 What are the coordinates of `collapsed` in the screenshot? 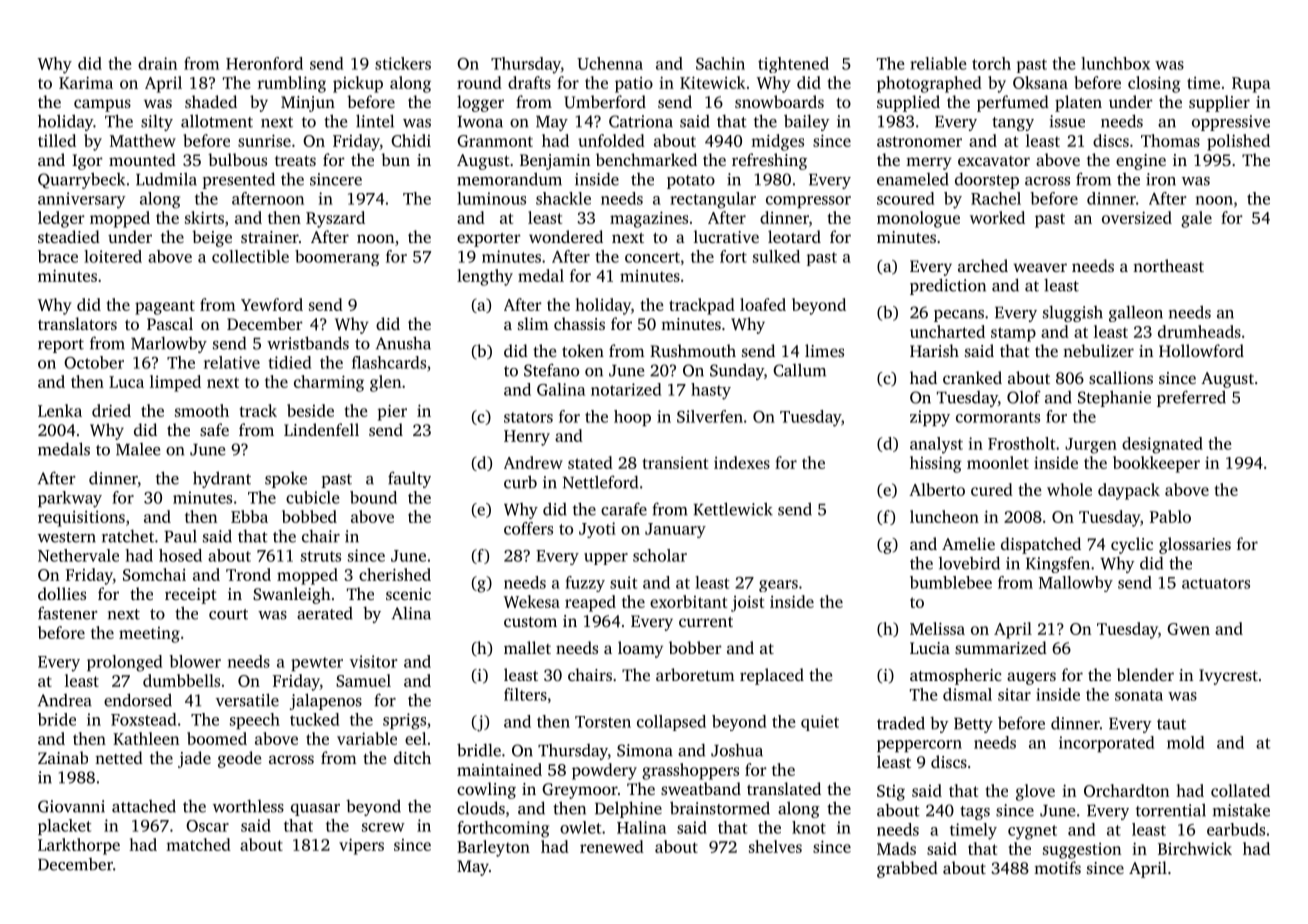 It's located at (671, 723).
